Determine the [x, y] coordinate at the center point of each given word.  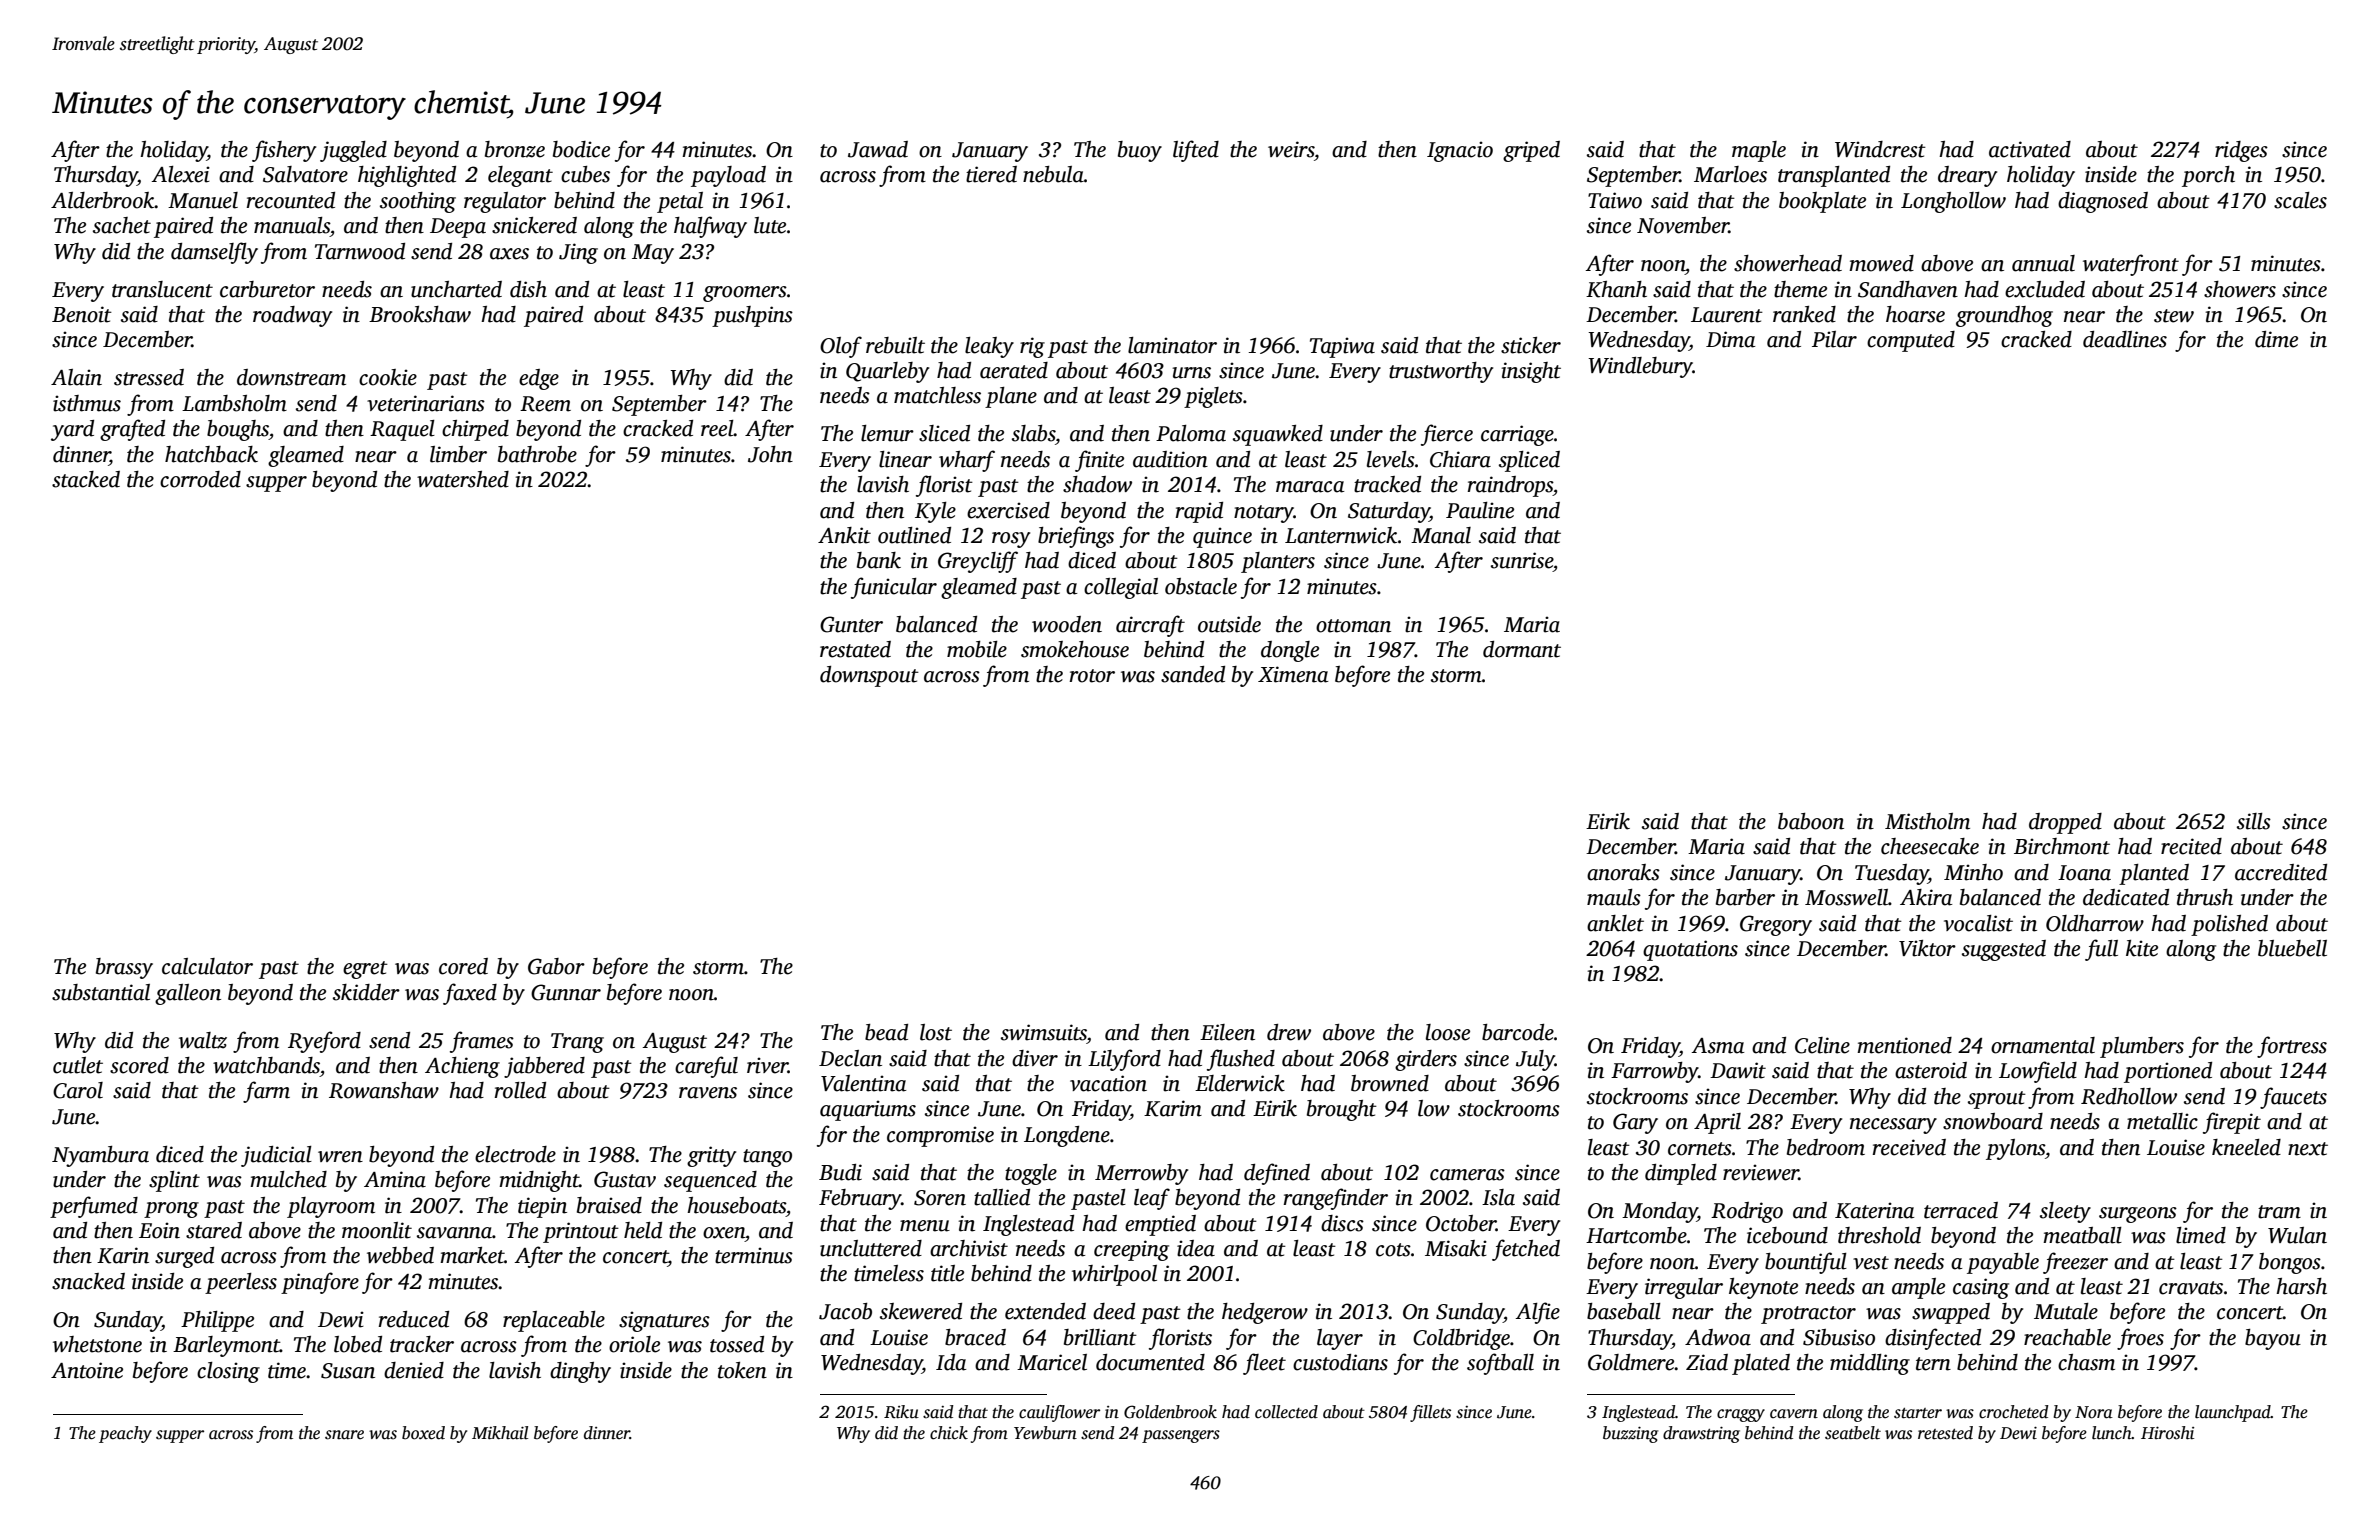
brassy [124, 968]
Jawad [878, 149]
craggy [1741, 1415]
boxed [423, 1433]
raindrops [1510, 486]
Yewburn [1045, 1433]
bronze [515, 149]
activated [2030, 149]
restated [855, 649]
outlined [914, 535]
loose [1448, 1032]
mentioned [1904, 1045]
